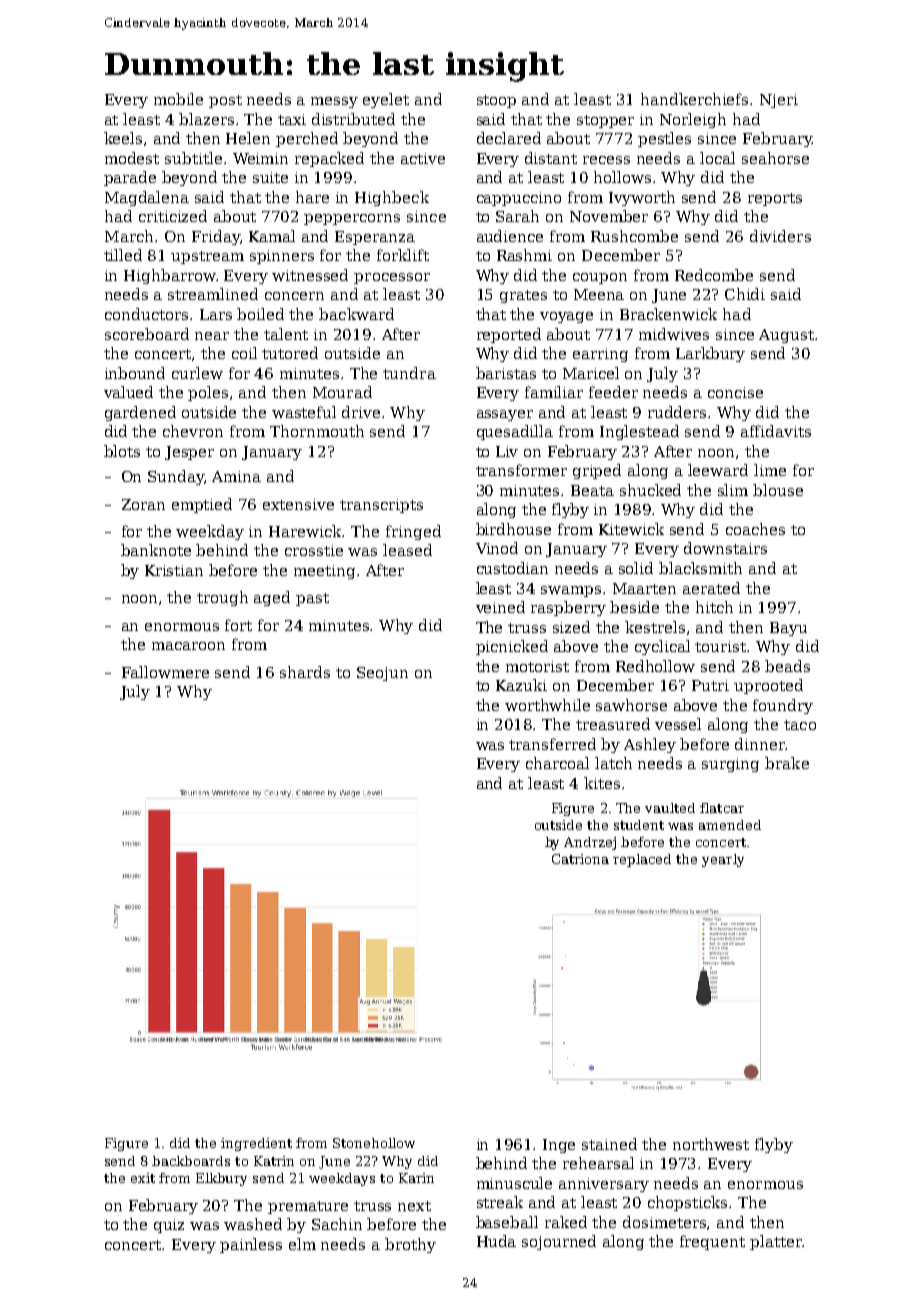  What do you see at coordinates (600, 355) in the screenshot?
I see `earring` at bounding box center [600, 355].
